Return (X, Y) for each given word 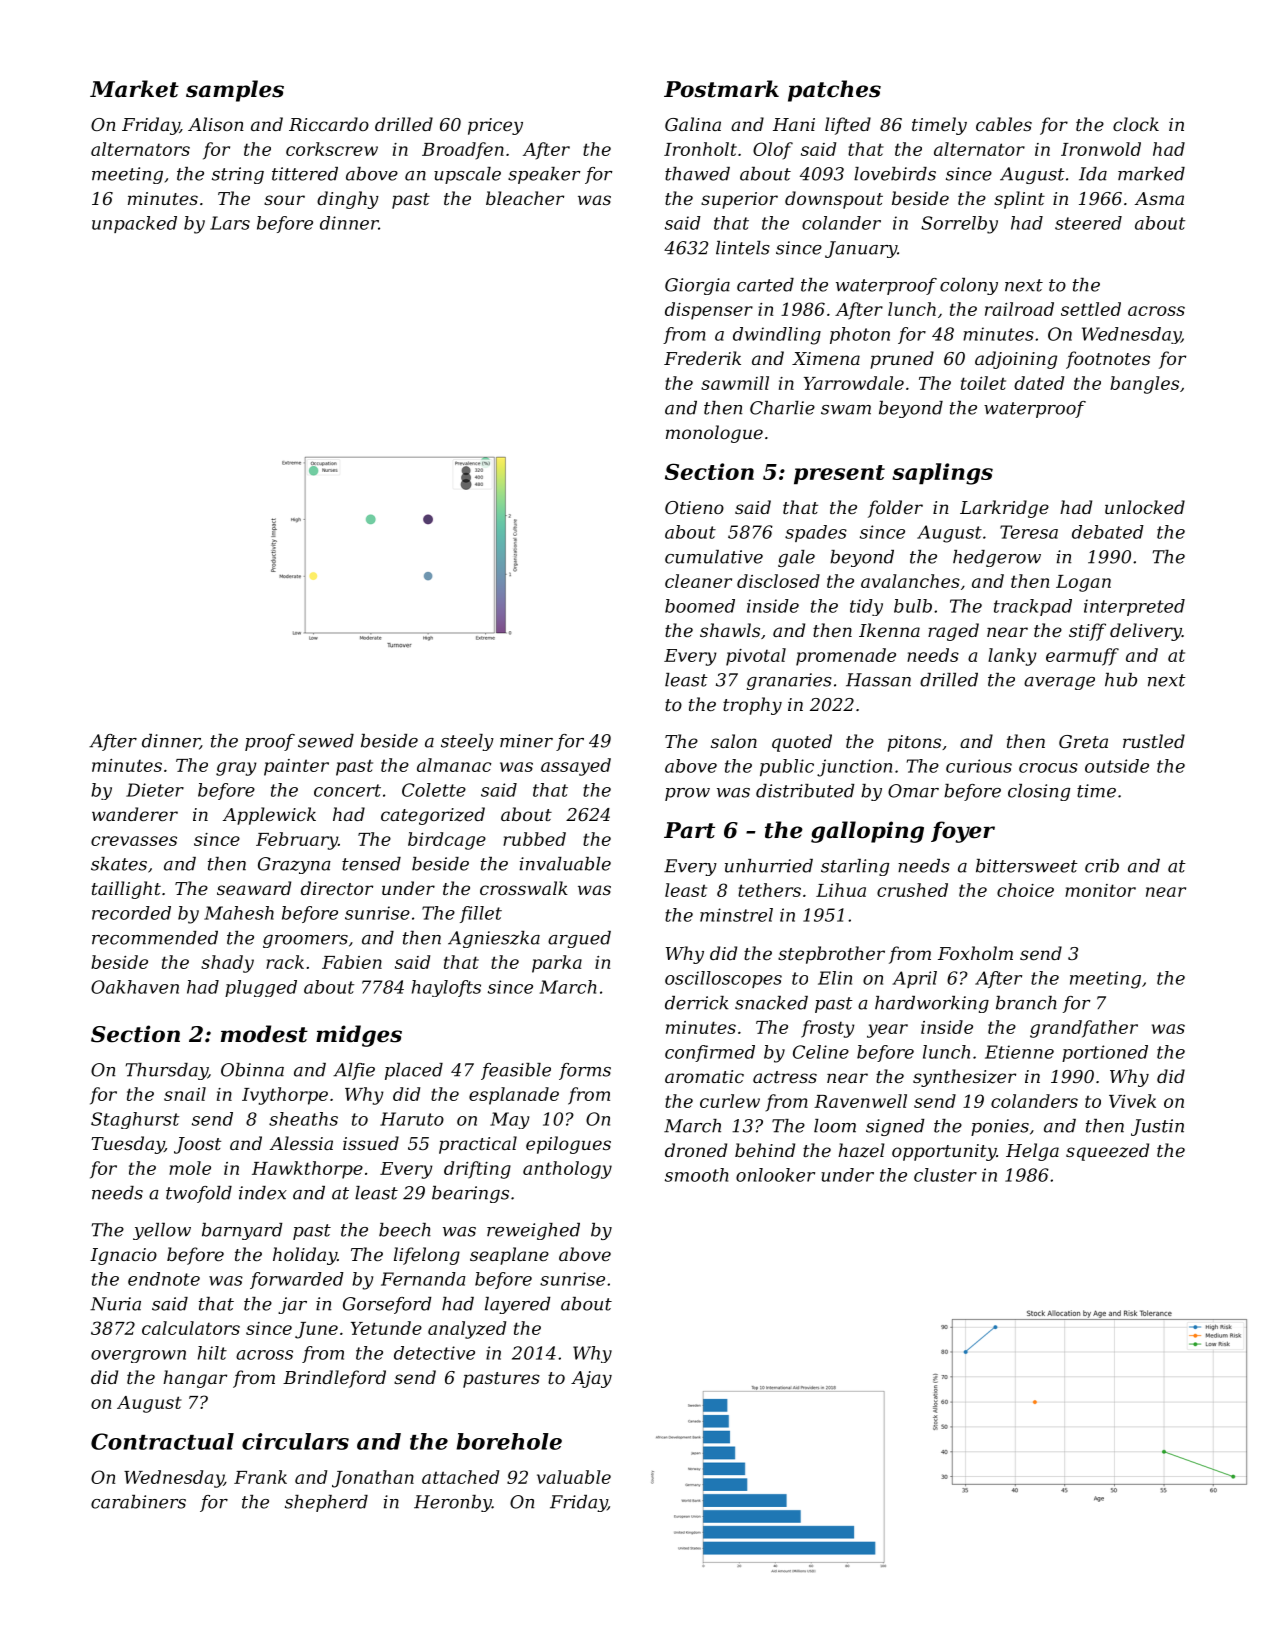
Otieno (694, 507)
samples (235, 91)
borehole (509, 1441)
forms (585, 1071)
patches (834, 91)
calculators (191, 1328)
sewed (326, 741)
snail (185, 1094)
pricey (495, 126)
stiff (1087, 632)
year (887, 1031)
